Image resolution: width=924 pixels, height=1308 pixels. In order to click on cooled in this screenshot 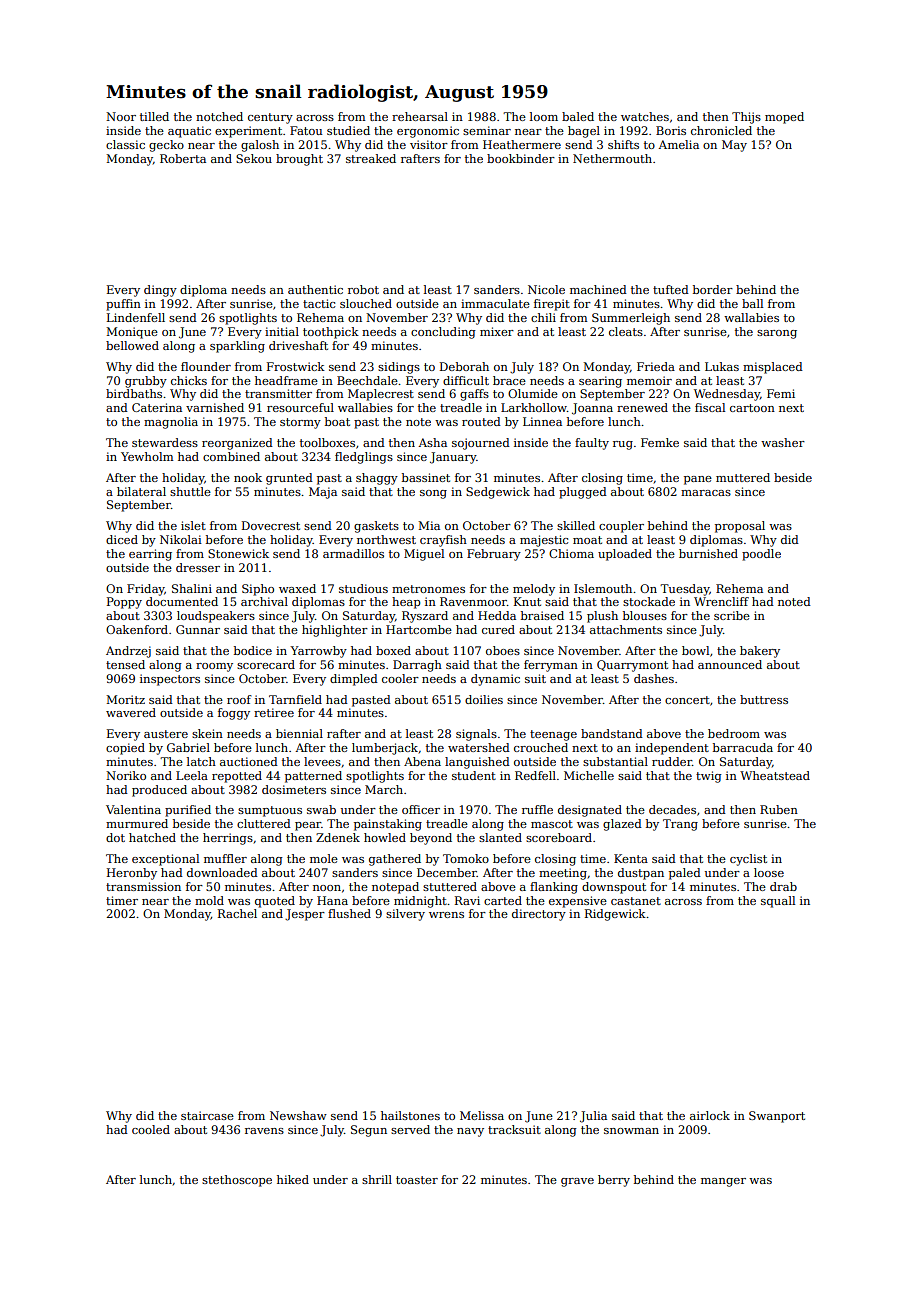, I will do `click(151, 1129)`.
